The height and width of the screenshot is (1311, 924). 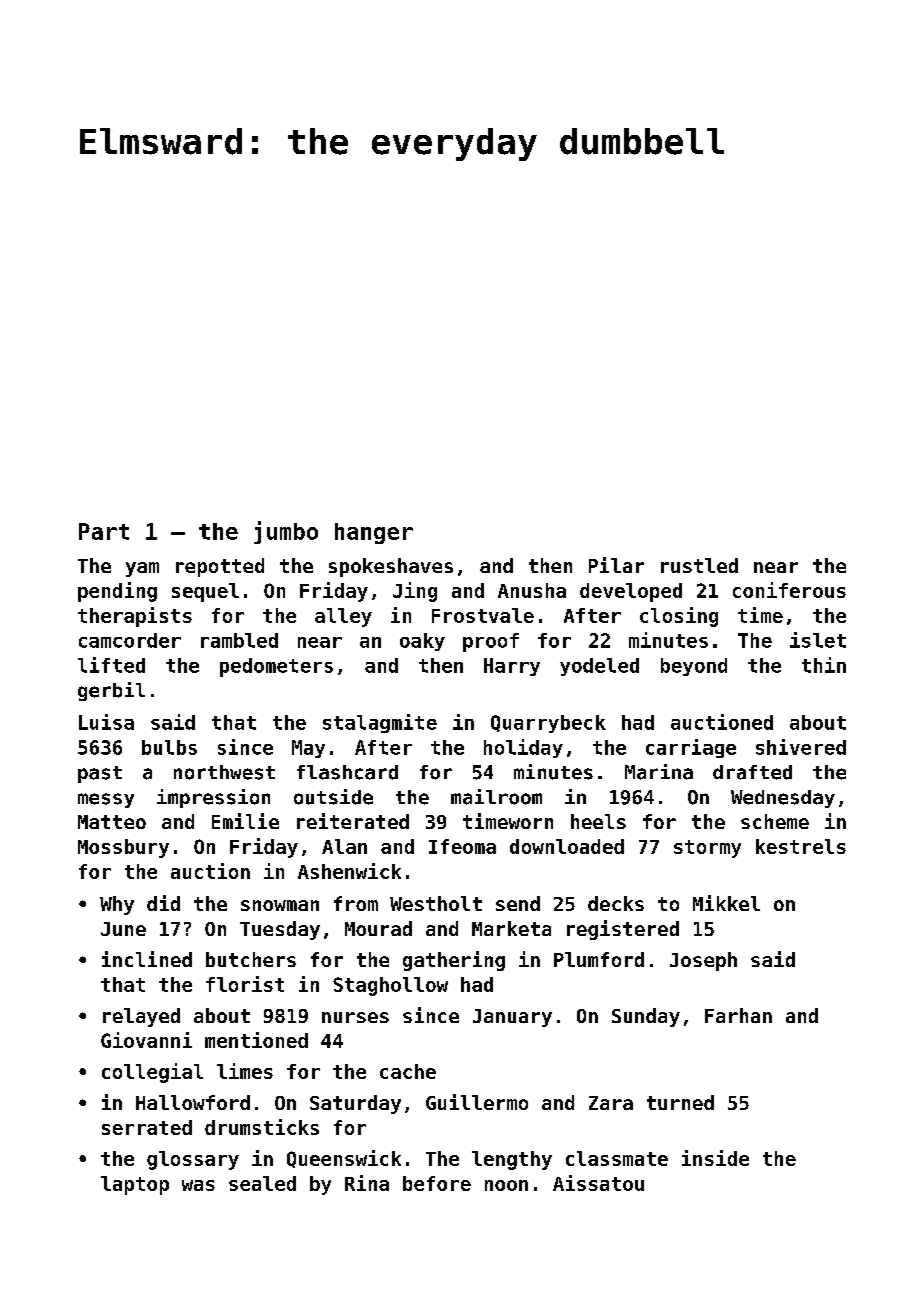 I want to click on pending, so click(x=117, y=592).
